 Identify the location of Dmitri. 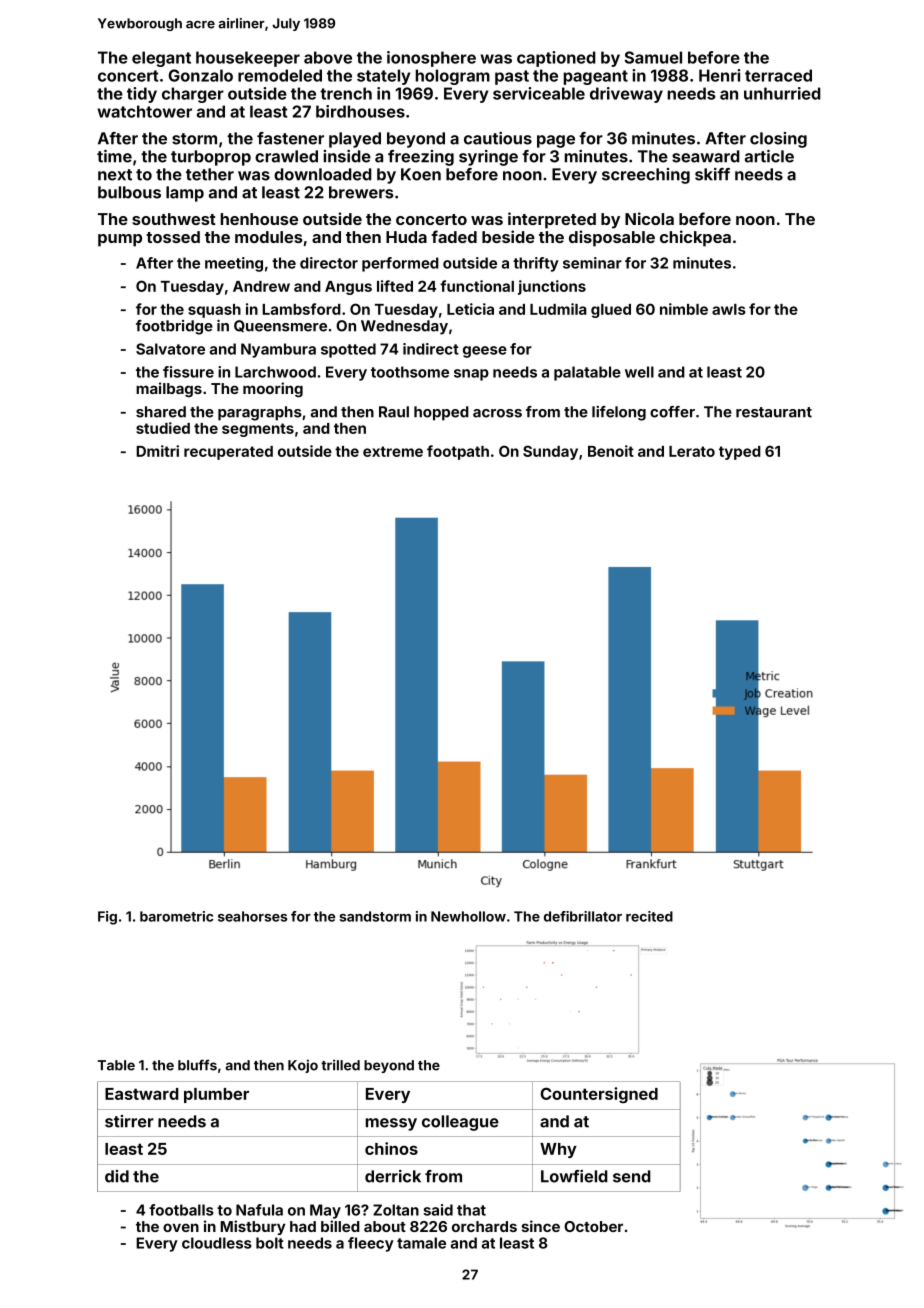
(157, 451).
